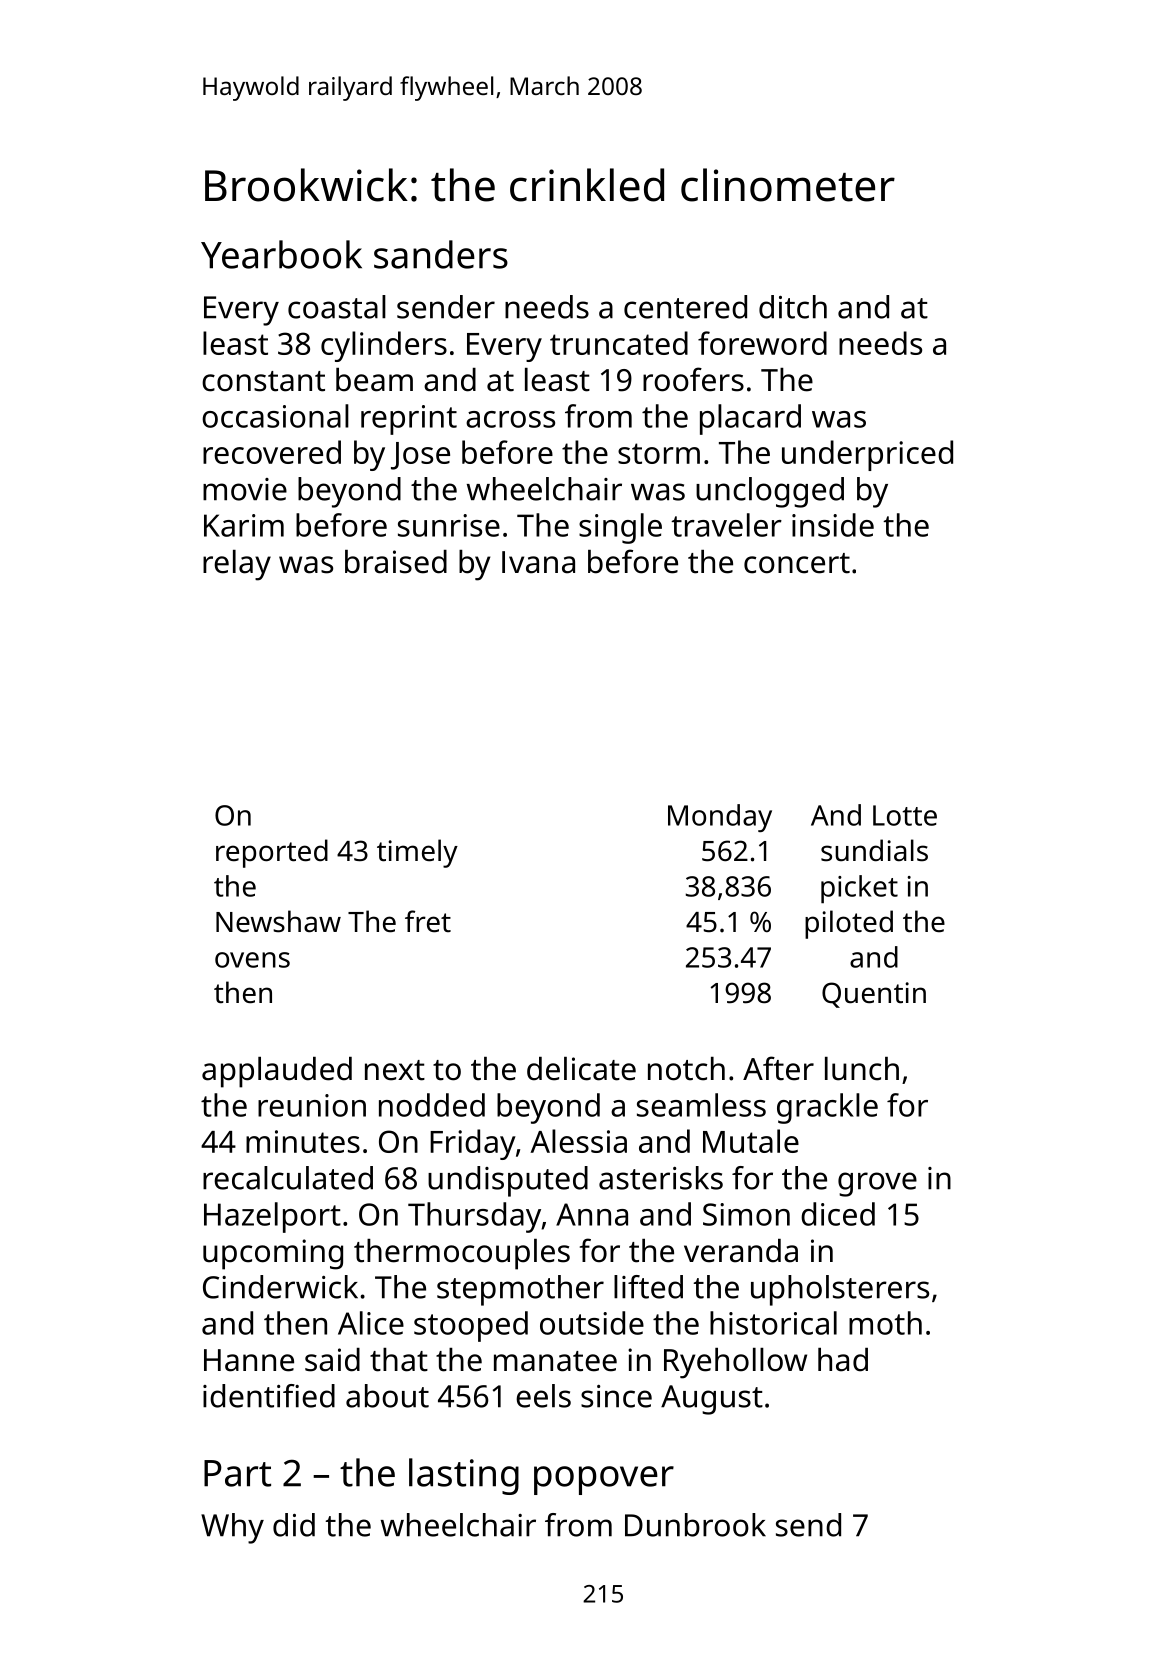 The height and width of the screenshot is (1654, 1165). I want to click on sunrise, so click(449, 525).
